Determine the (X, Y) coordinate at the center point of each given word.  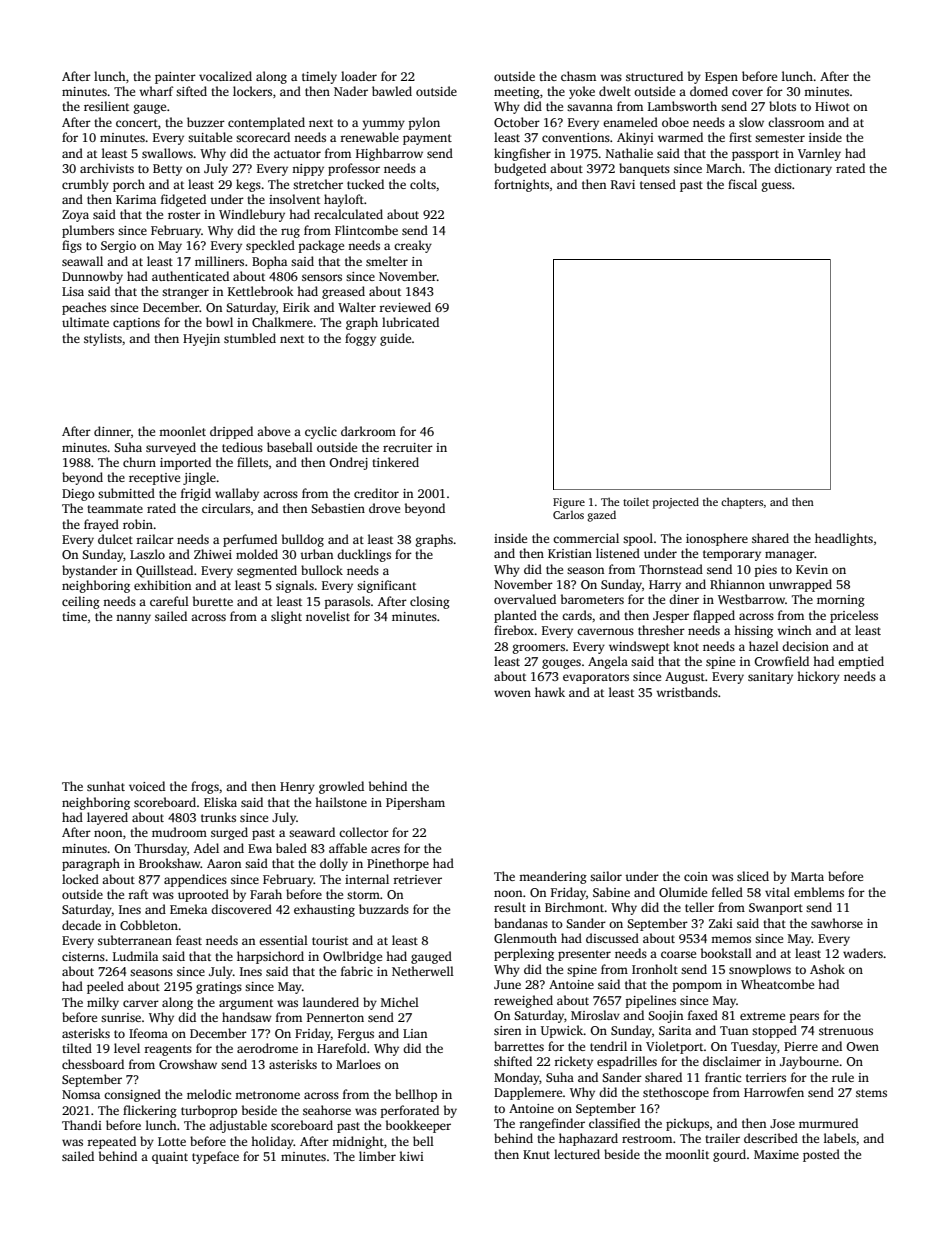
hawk (550, 692)
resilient (106, 106)
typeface (215, 1157)
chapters (742, 503)
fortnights (521, 185)
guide (395, 339)
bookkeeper (418, 1126)
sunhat (106, 786)
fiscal (742, 184)
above (273, 431)
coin (696, 876)
